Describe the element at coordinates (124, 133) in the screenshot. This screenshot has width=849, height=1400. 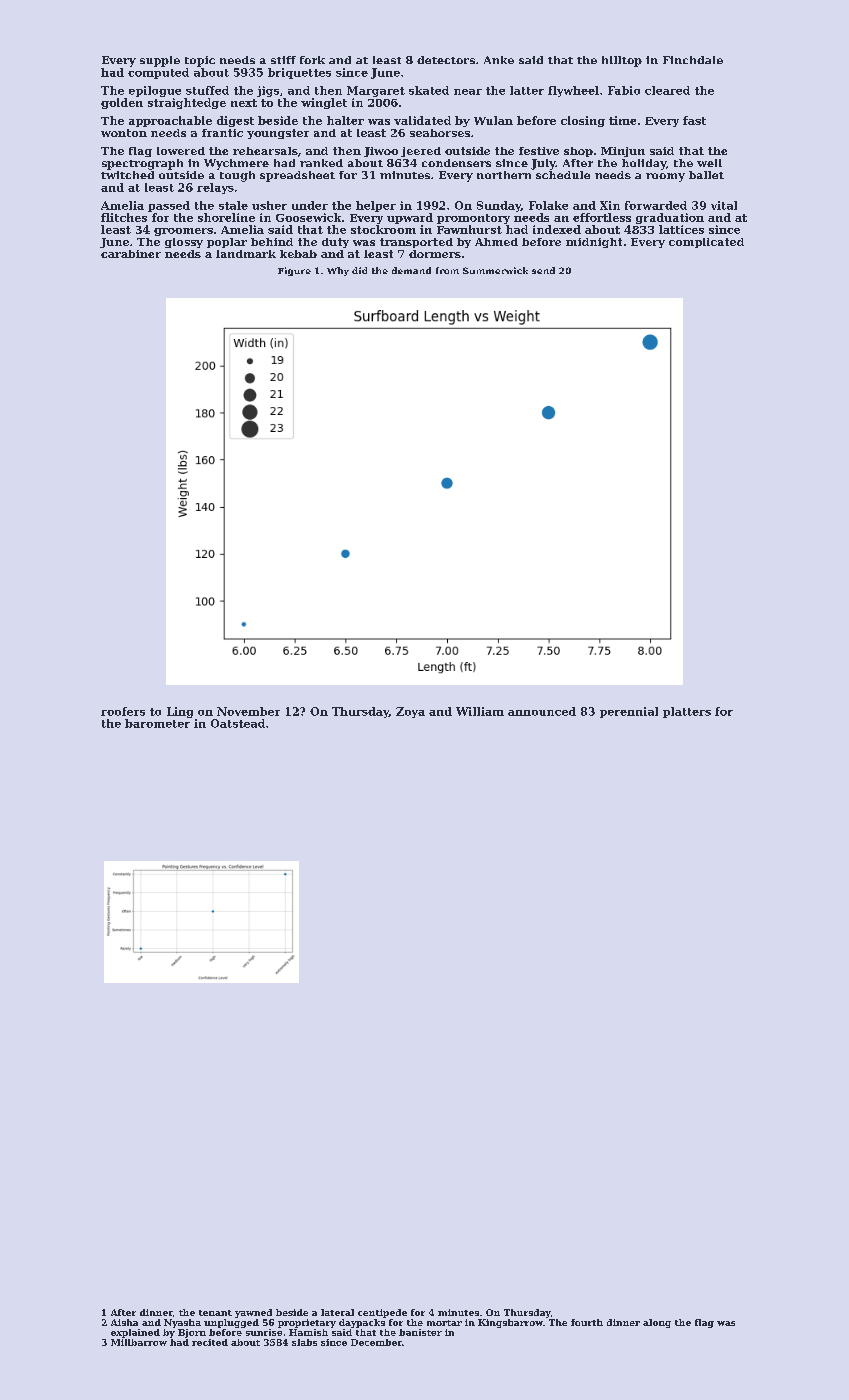
I see `wonton` at that location.
